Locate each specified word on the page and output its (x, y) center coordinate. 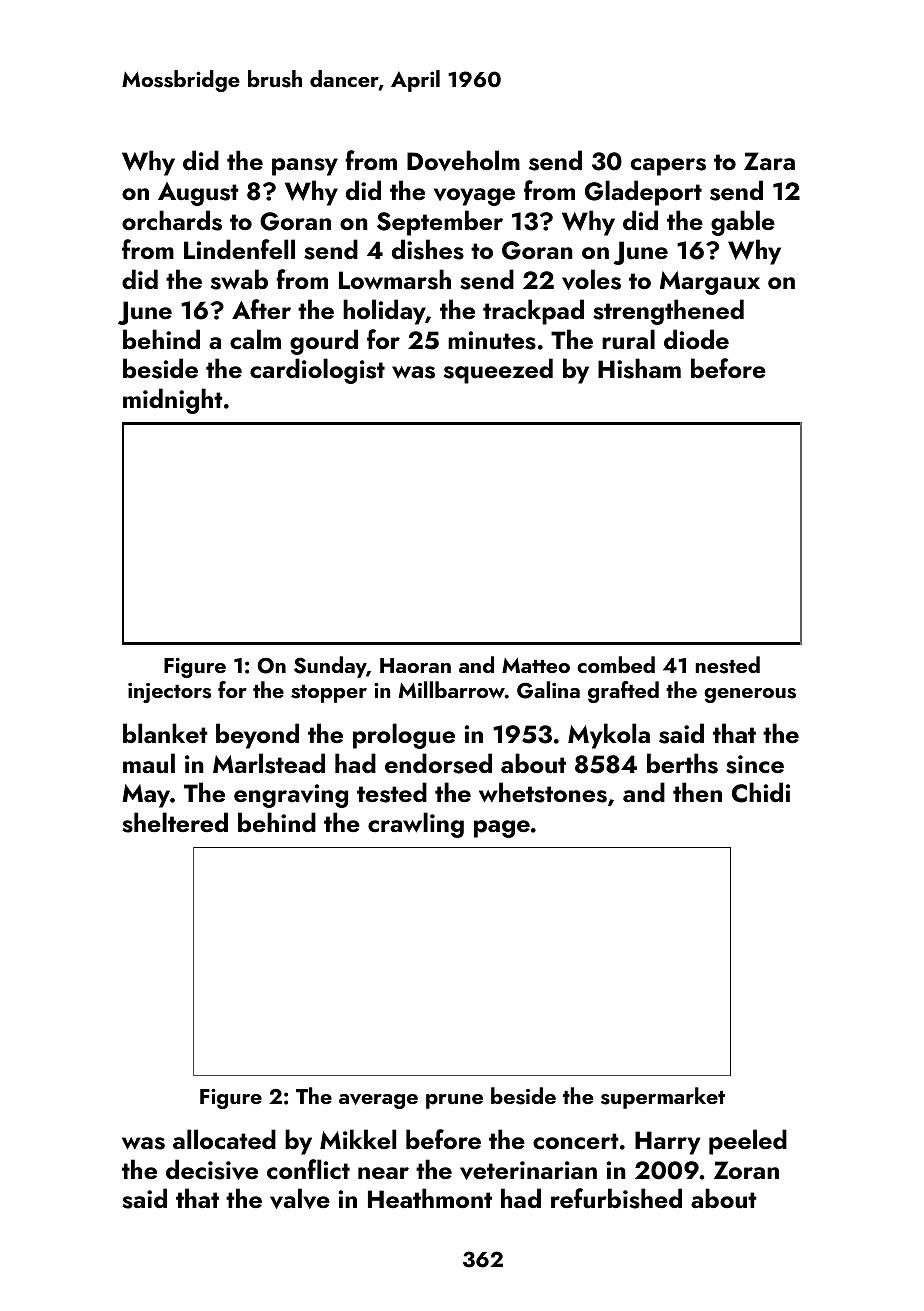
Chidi (761, 792)
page (502, 829)
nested (727, 665)
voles (591, 279)
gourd (324, 342)
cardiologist (317, 371)
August (198, 194)
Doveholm (463, 160)
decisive (212, 1169)
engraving (291, 796)
